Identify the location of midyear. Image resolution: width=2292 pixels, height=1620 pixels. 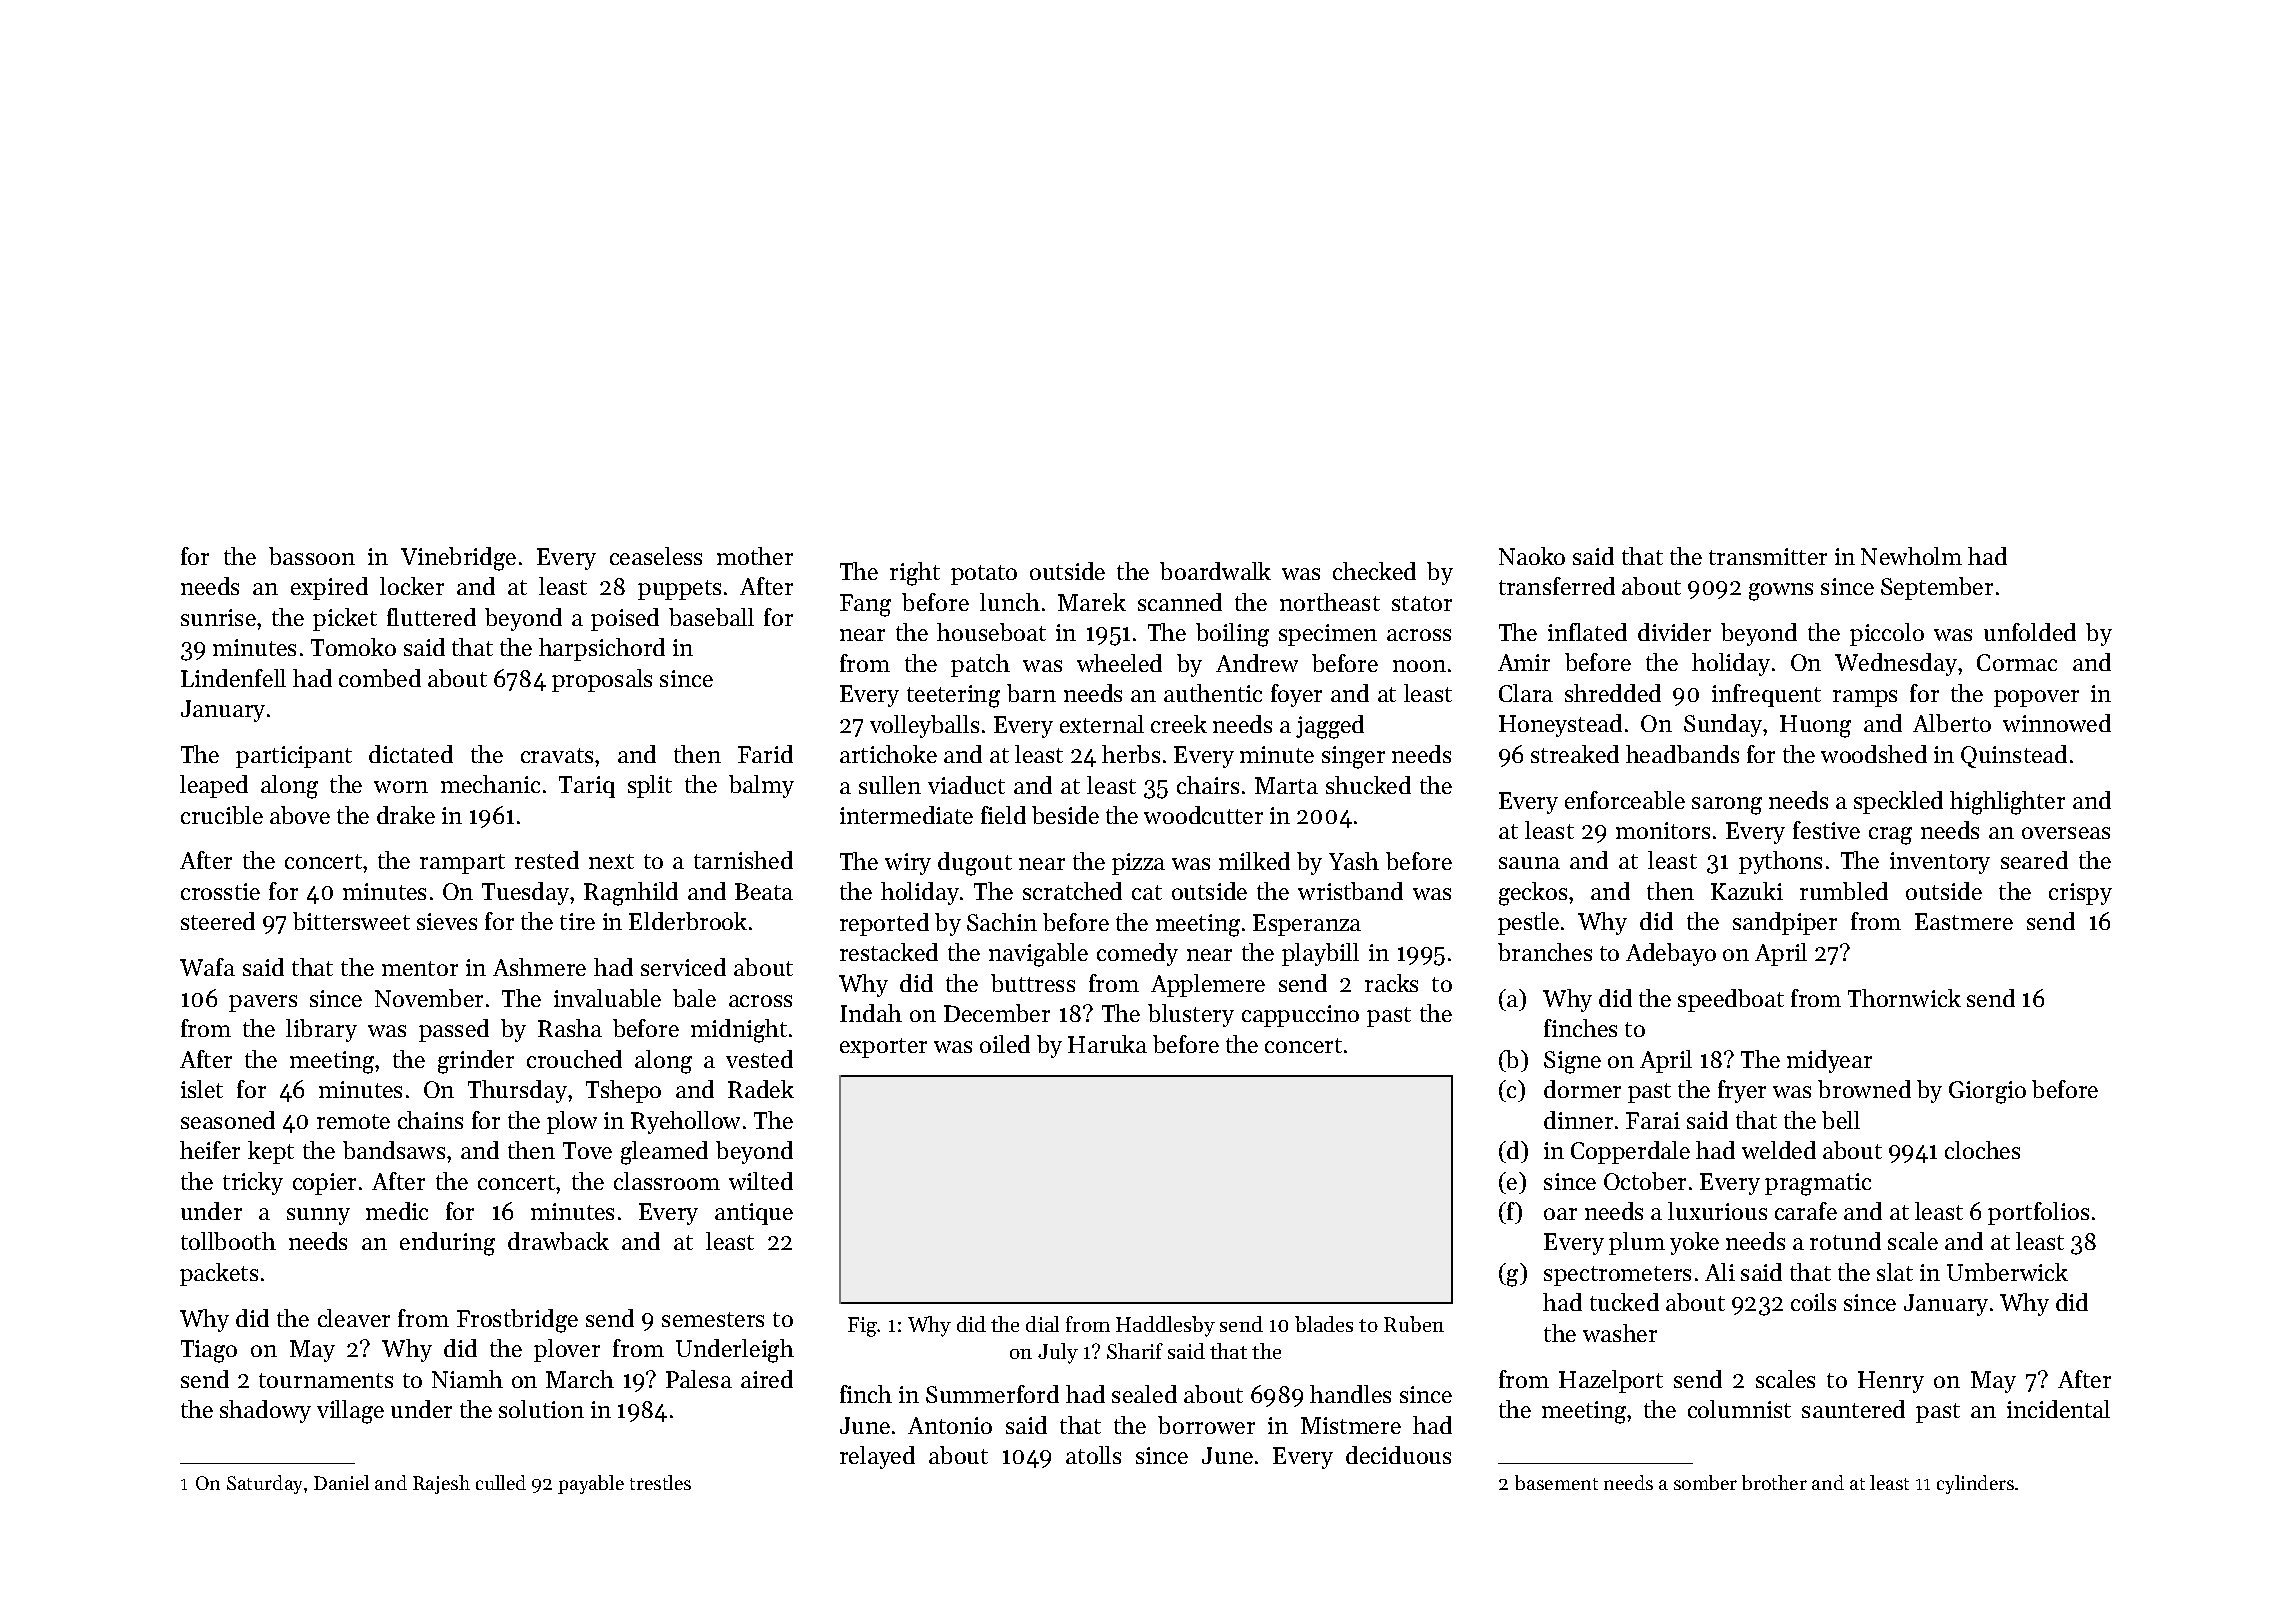
(1829, 1061).
